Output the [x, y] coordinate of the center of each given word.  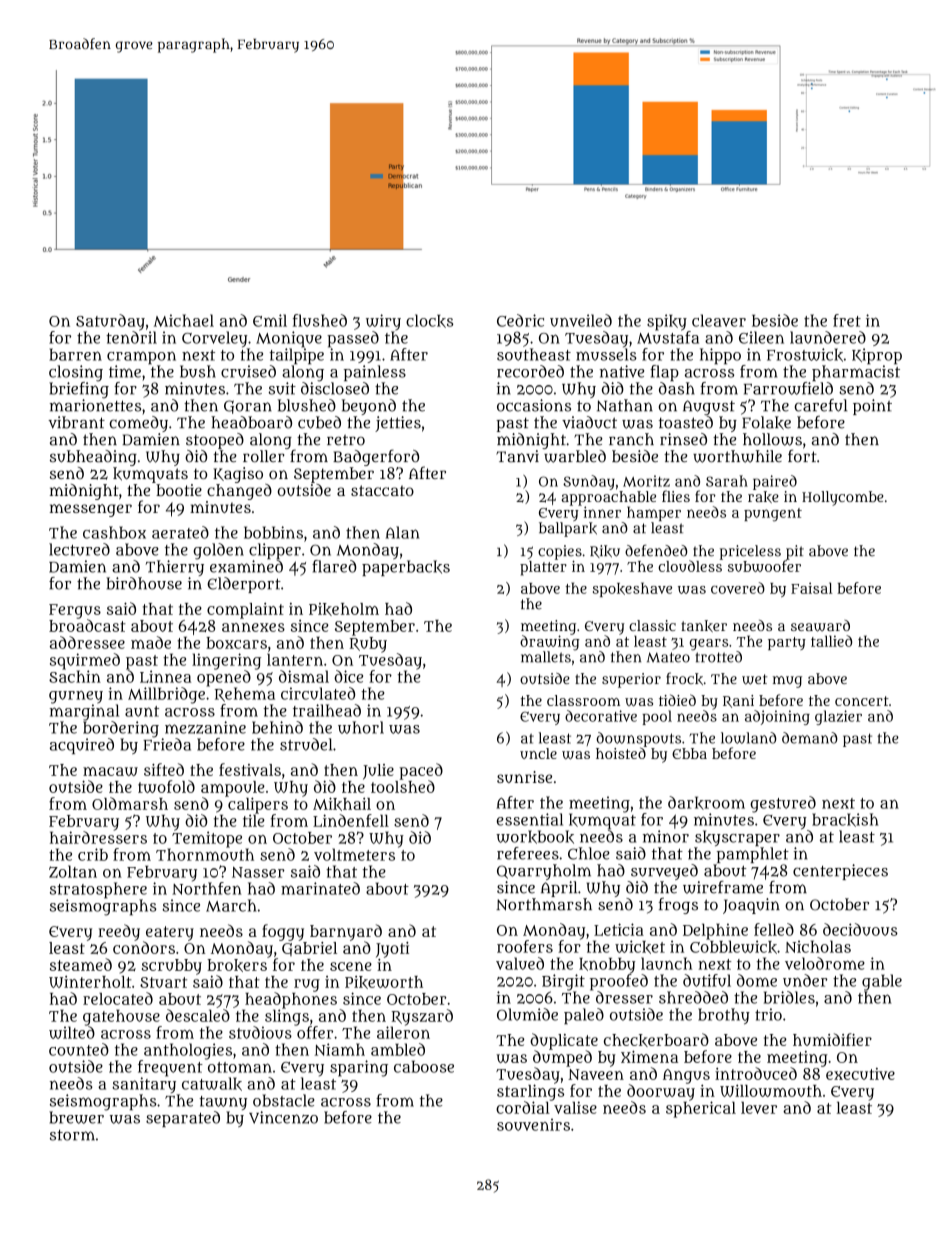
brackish [845, 820]
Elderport [244, 585]
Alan [403, 532]
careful [820, 405]
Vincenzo [283, 1117]
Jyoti [392, 950]
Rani [738, 701]
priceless [750, 552]
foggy [283, 932]
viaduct [589, 422]
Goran [248, 407]
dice [348, 676]
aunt [142, 711]
